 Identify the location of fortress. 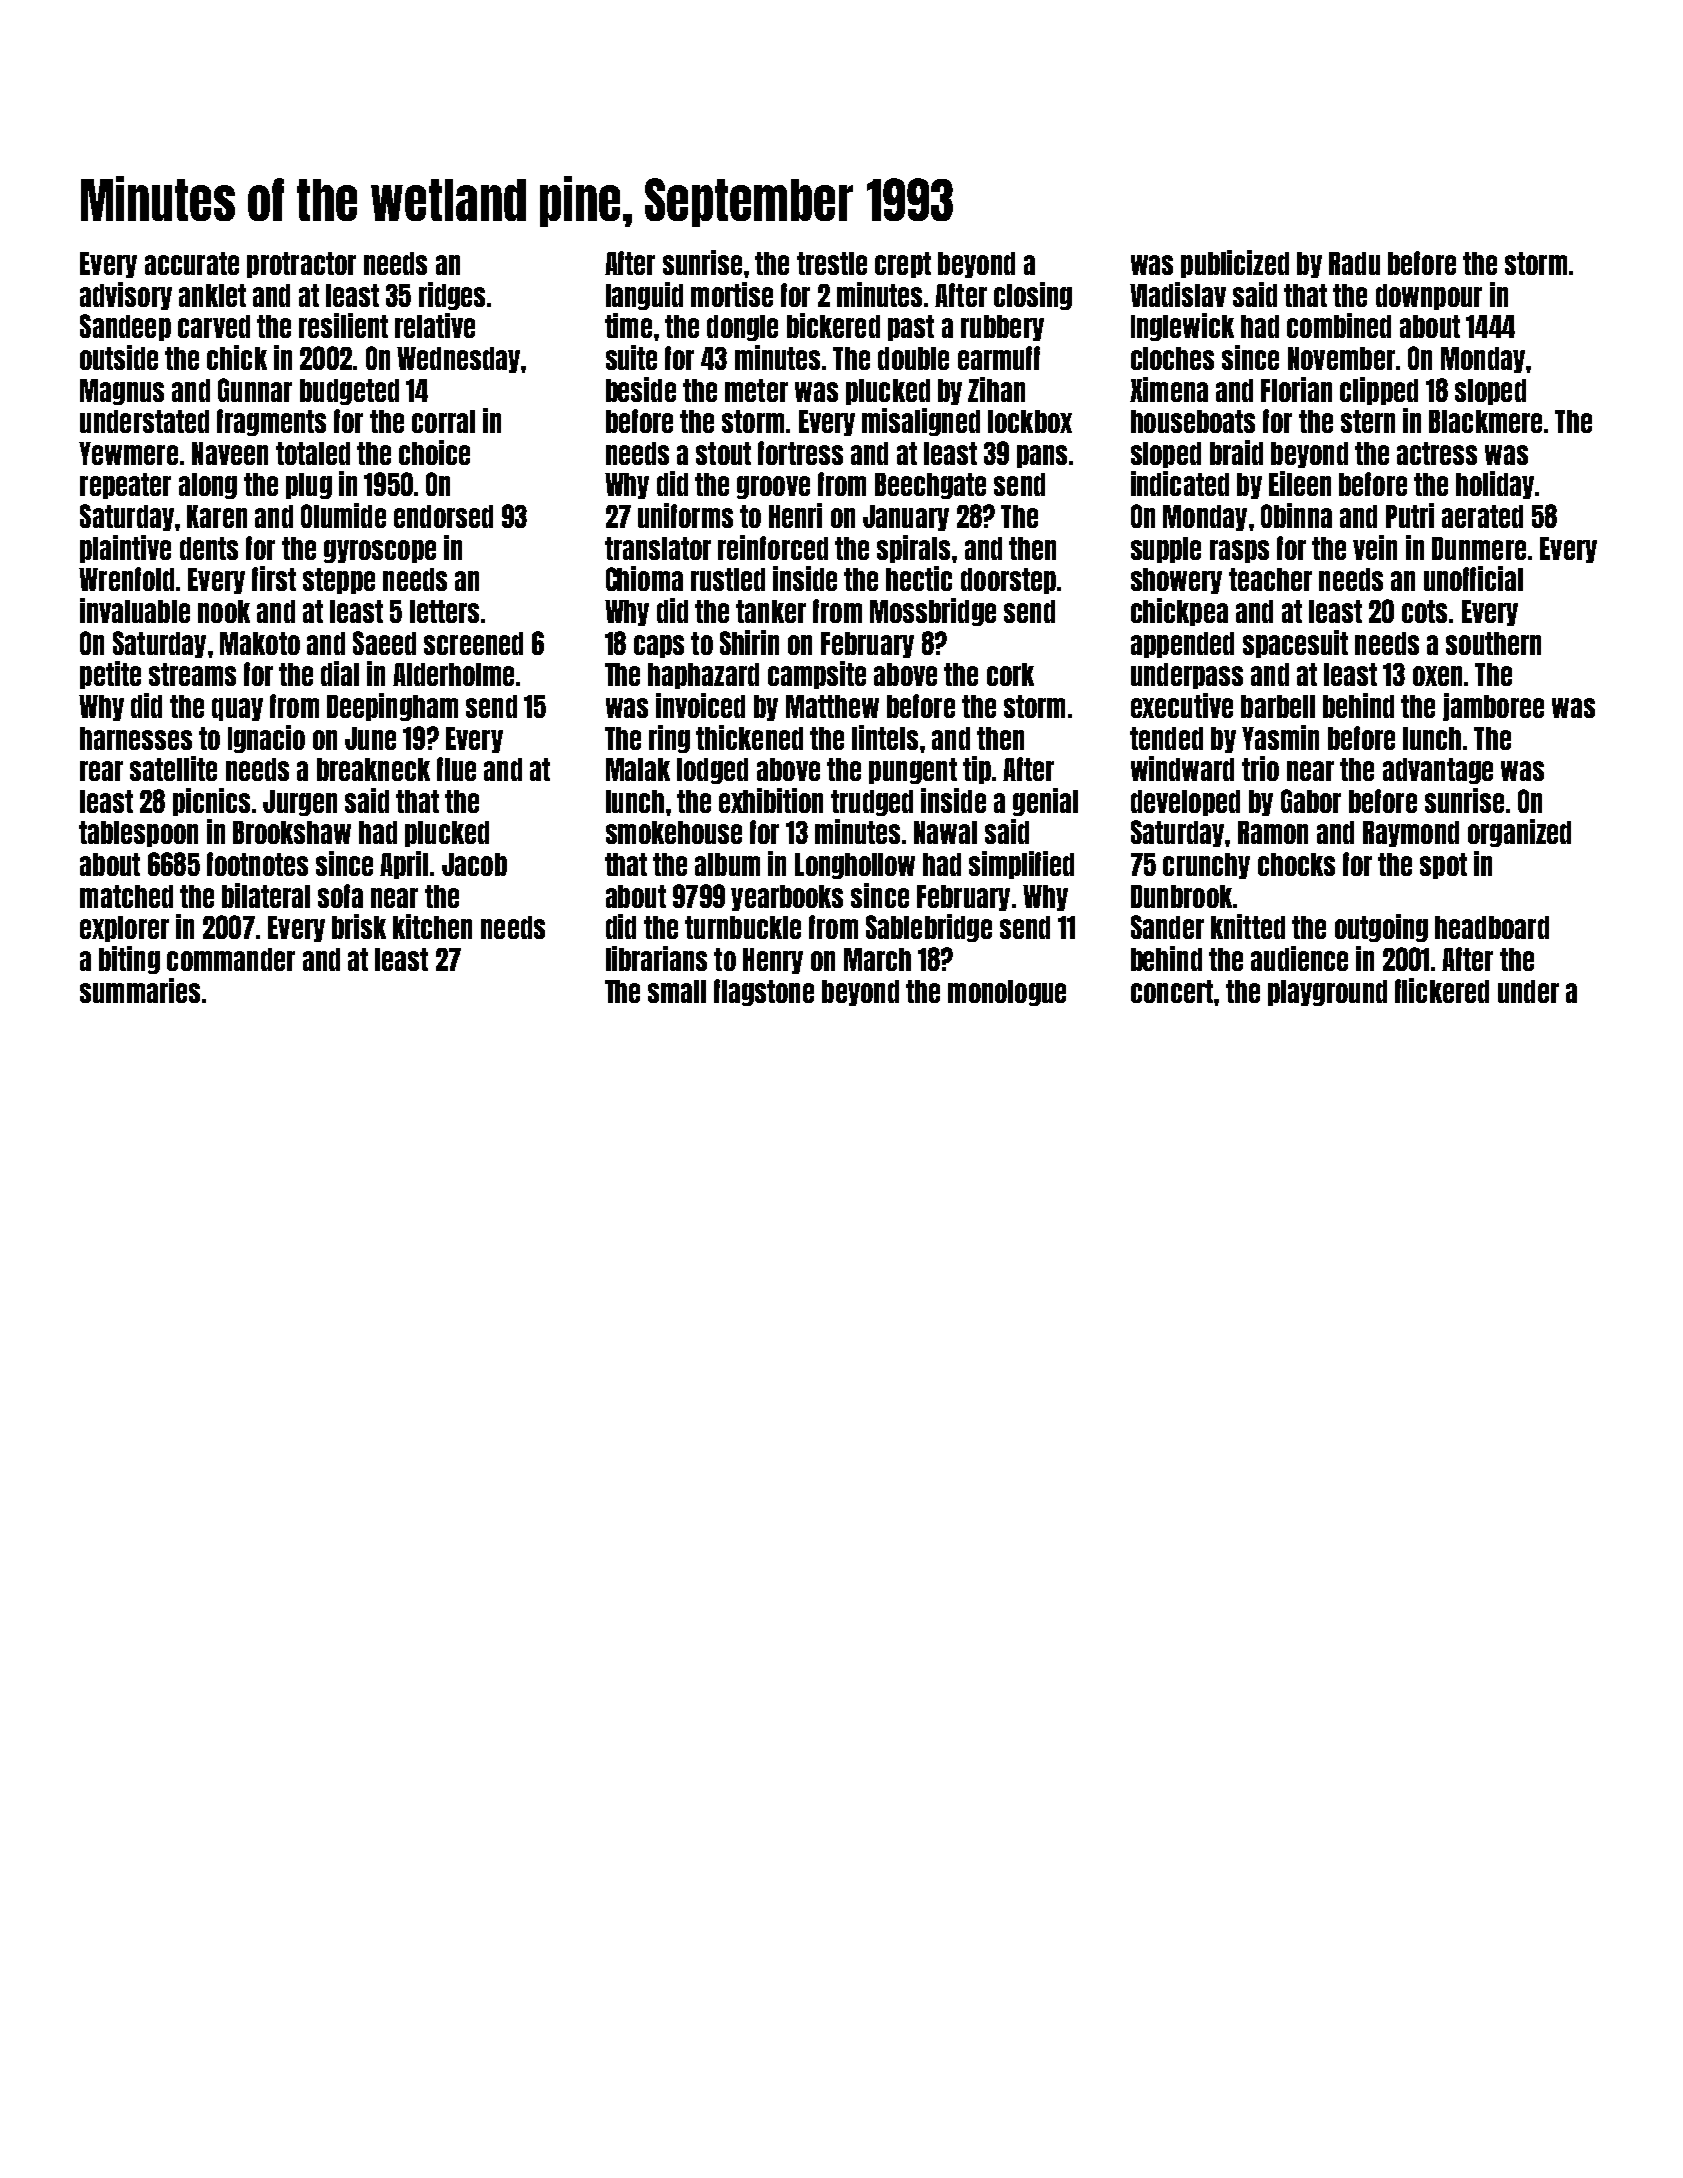
(800, 453).
